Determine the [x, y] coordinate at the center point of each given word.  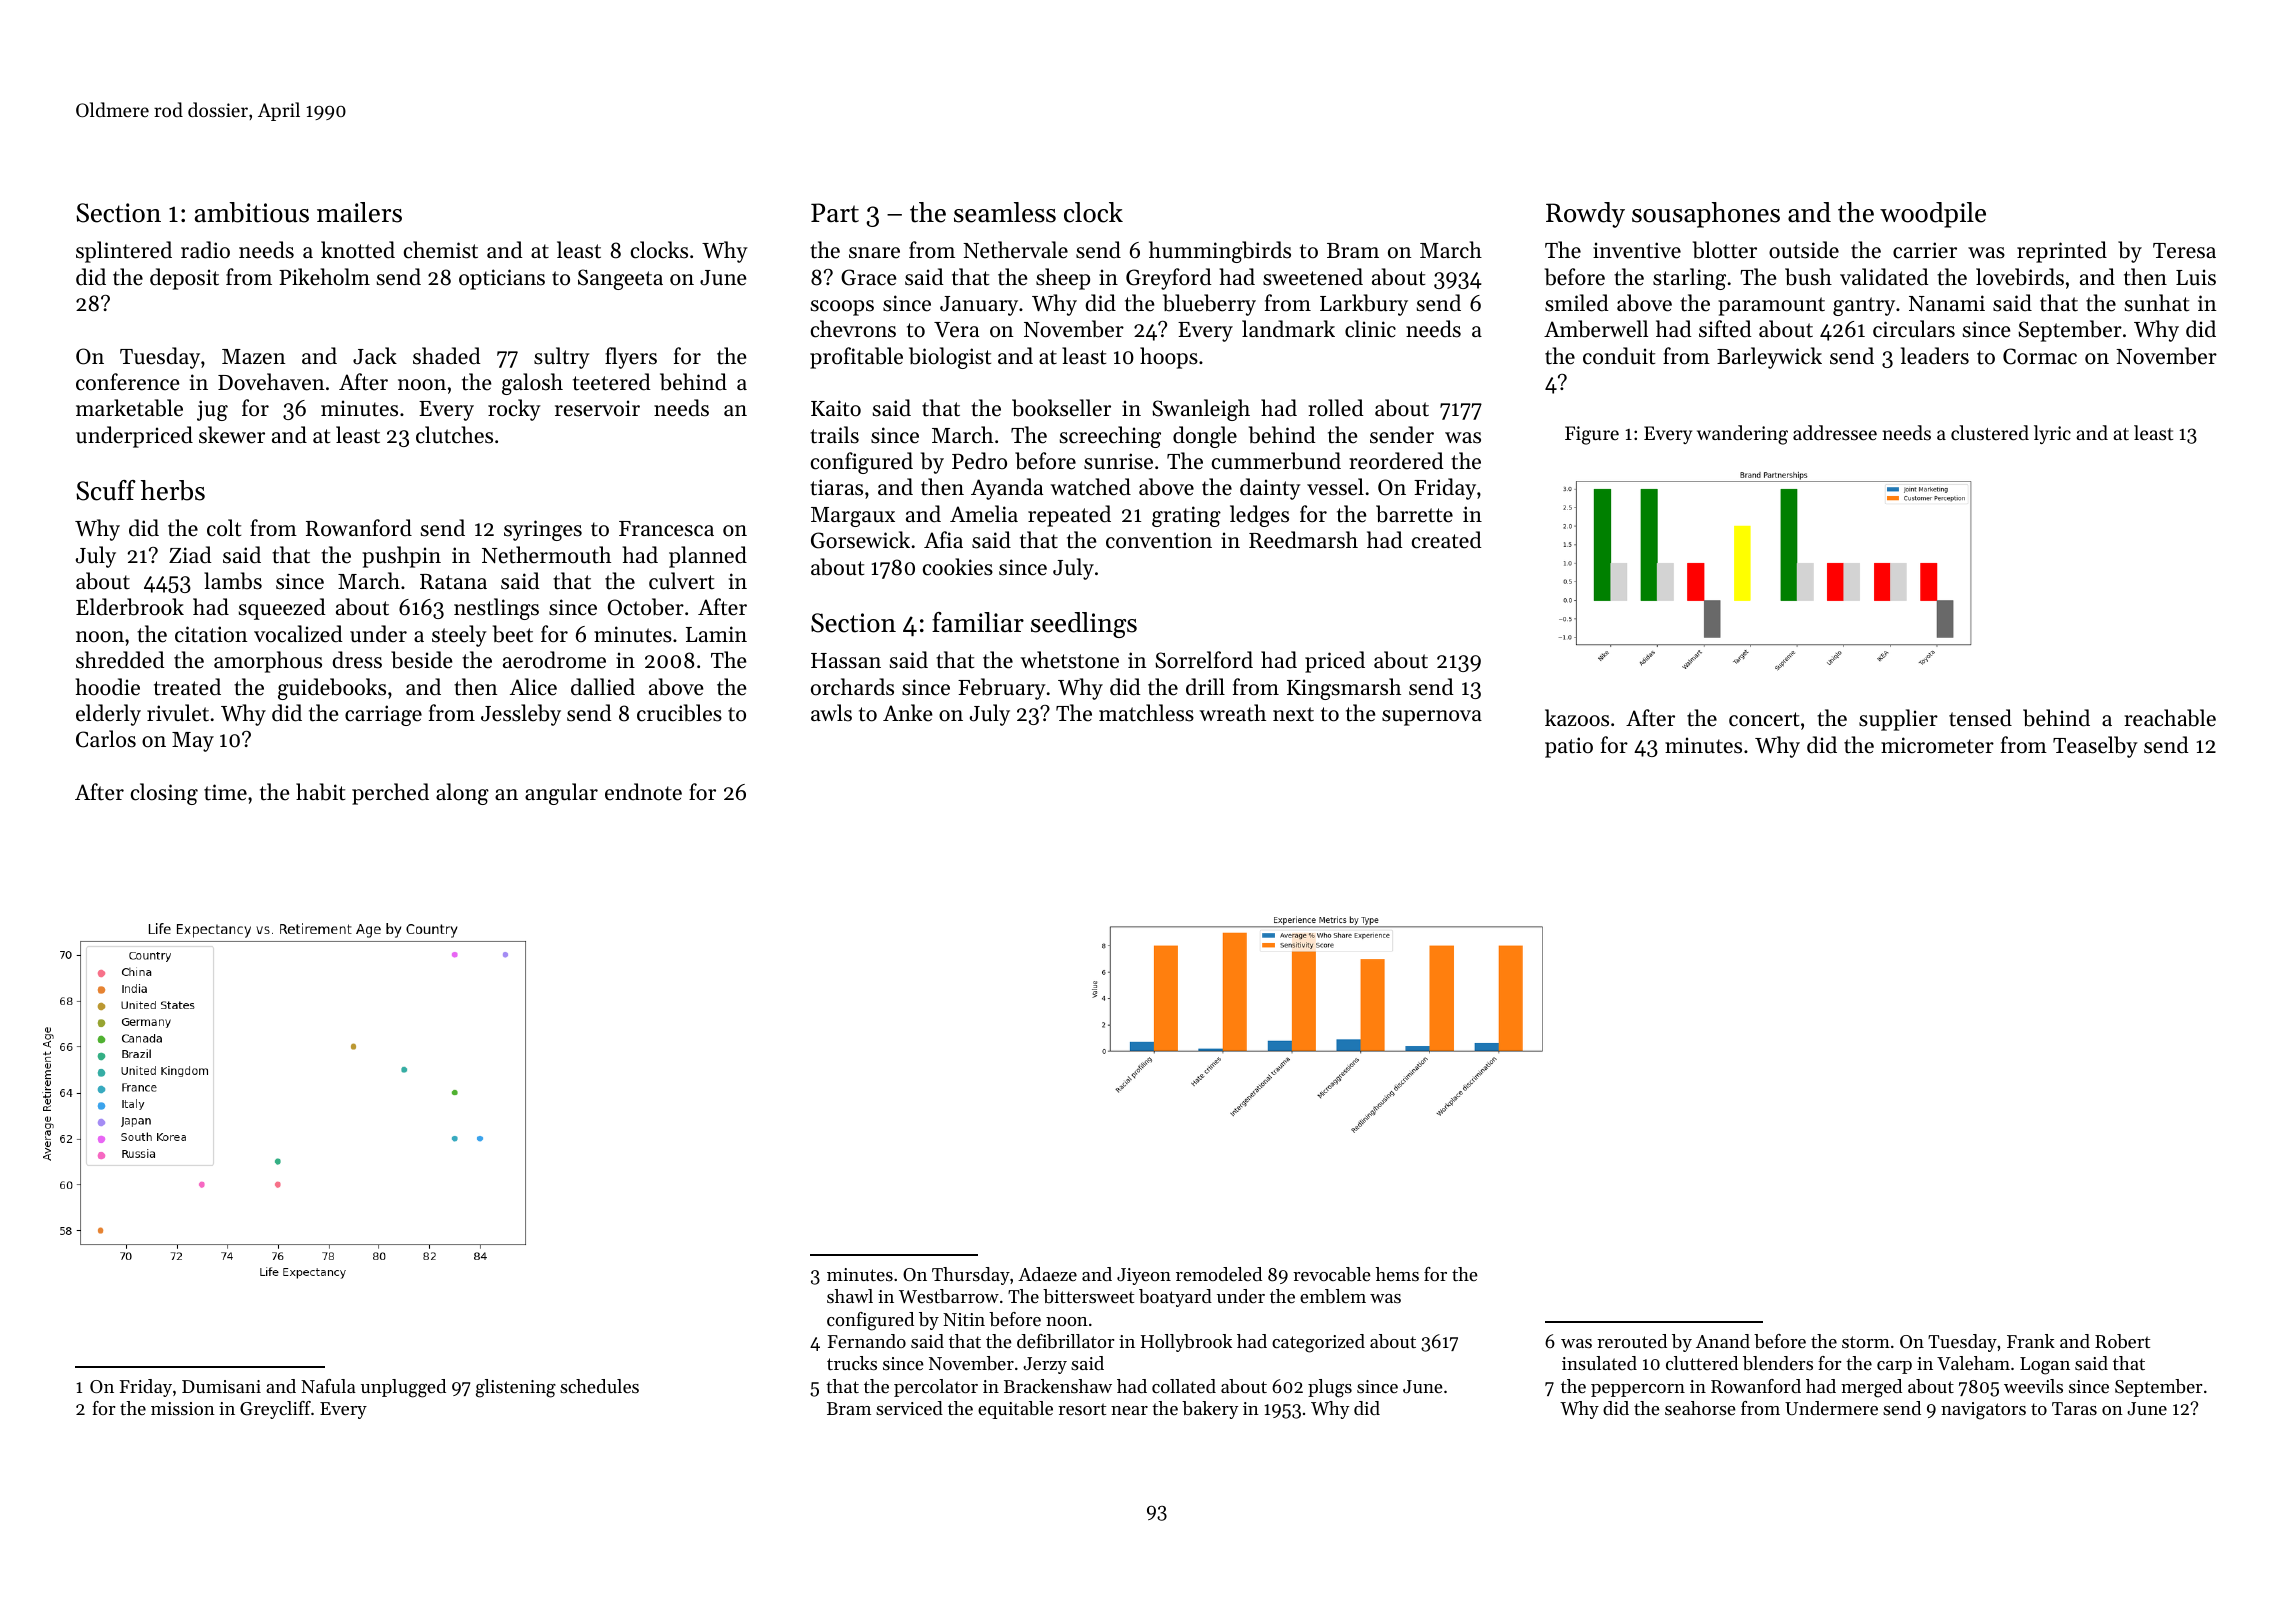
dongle [1205, 437]
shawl [850, 1296]
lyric [2052, 434]
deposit [184, 279]
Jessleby [521, 715]
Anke [908, 713]
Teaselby [2095, 747]
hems [1397, 1274]
